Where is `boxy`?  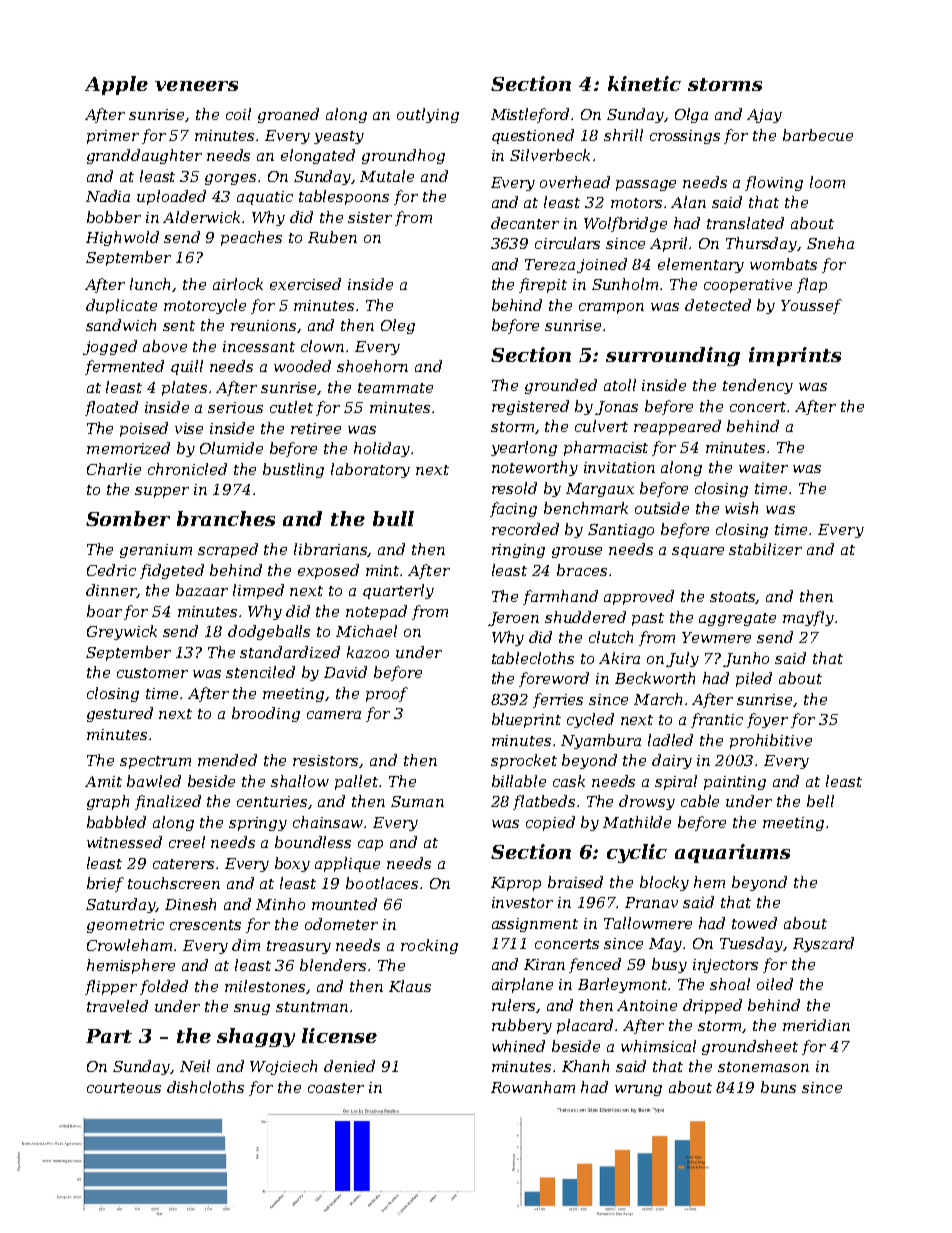 boxy is located at coordinates (292, 864).
